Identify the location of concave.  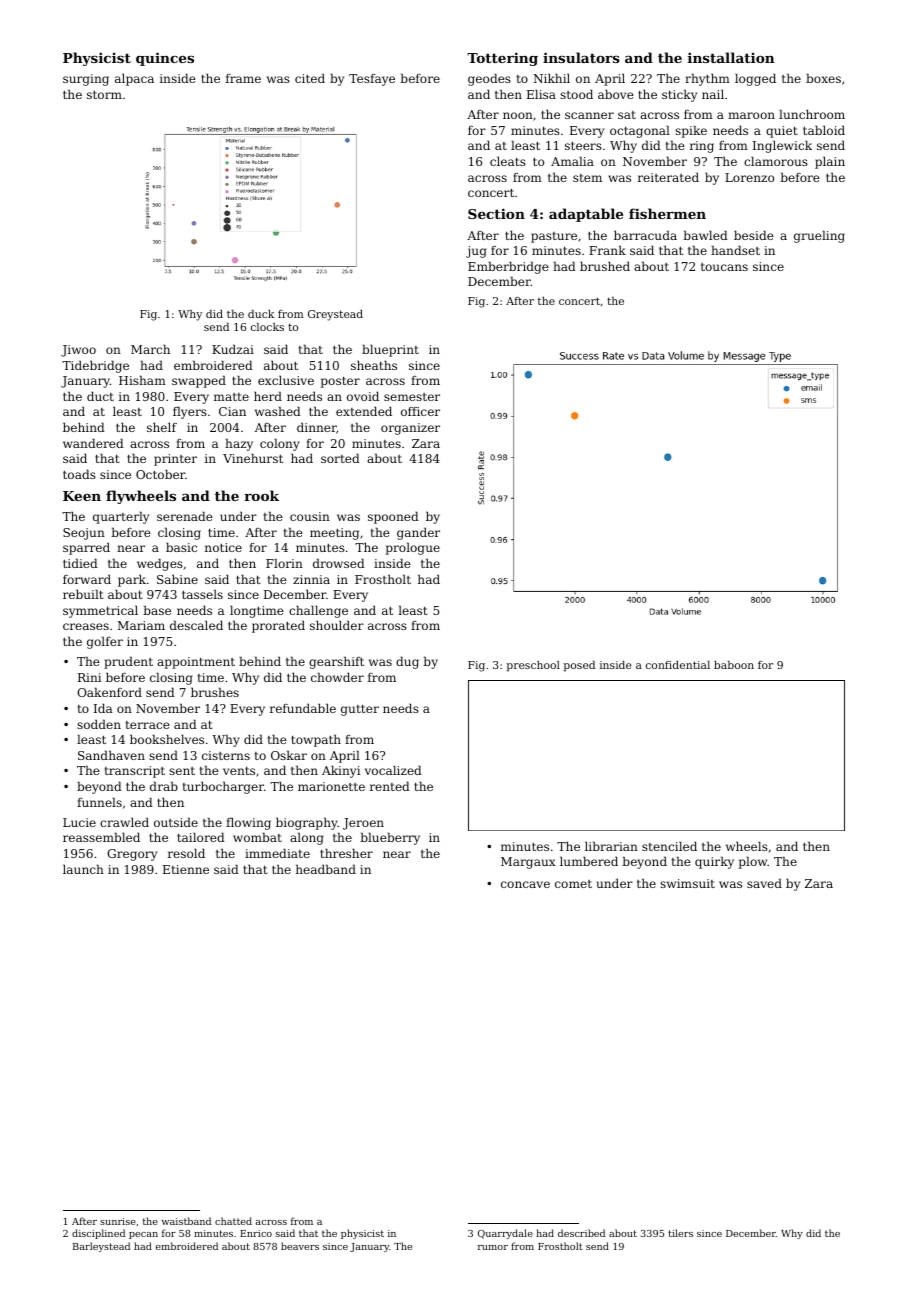
(525, 884).
